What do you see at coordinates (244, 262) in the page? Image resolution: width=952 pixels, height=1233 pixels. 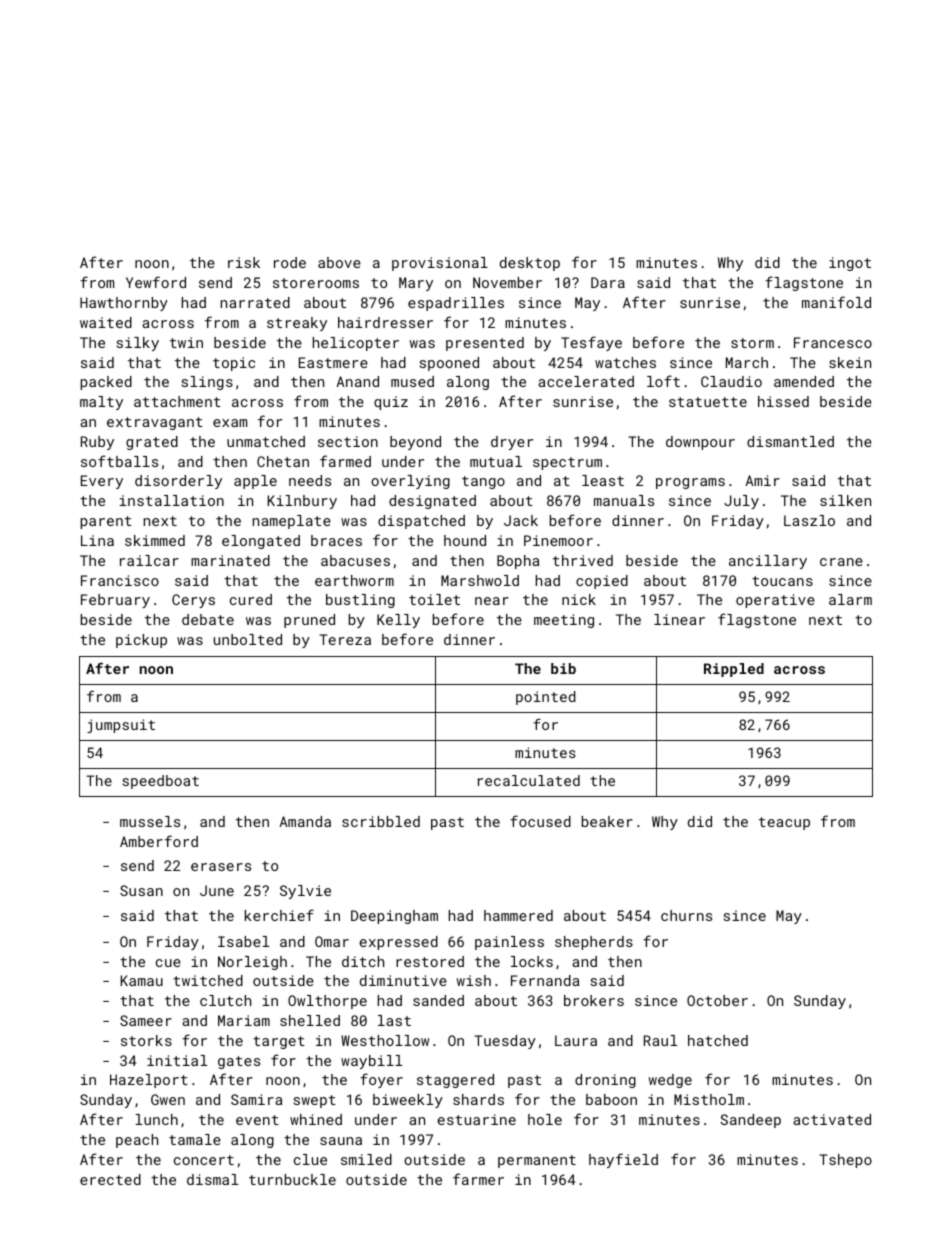 I see `risk` at bounding box center [244, 262].
